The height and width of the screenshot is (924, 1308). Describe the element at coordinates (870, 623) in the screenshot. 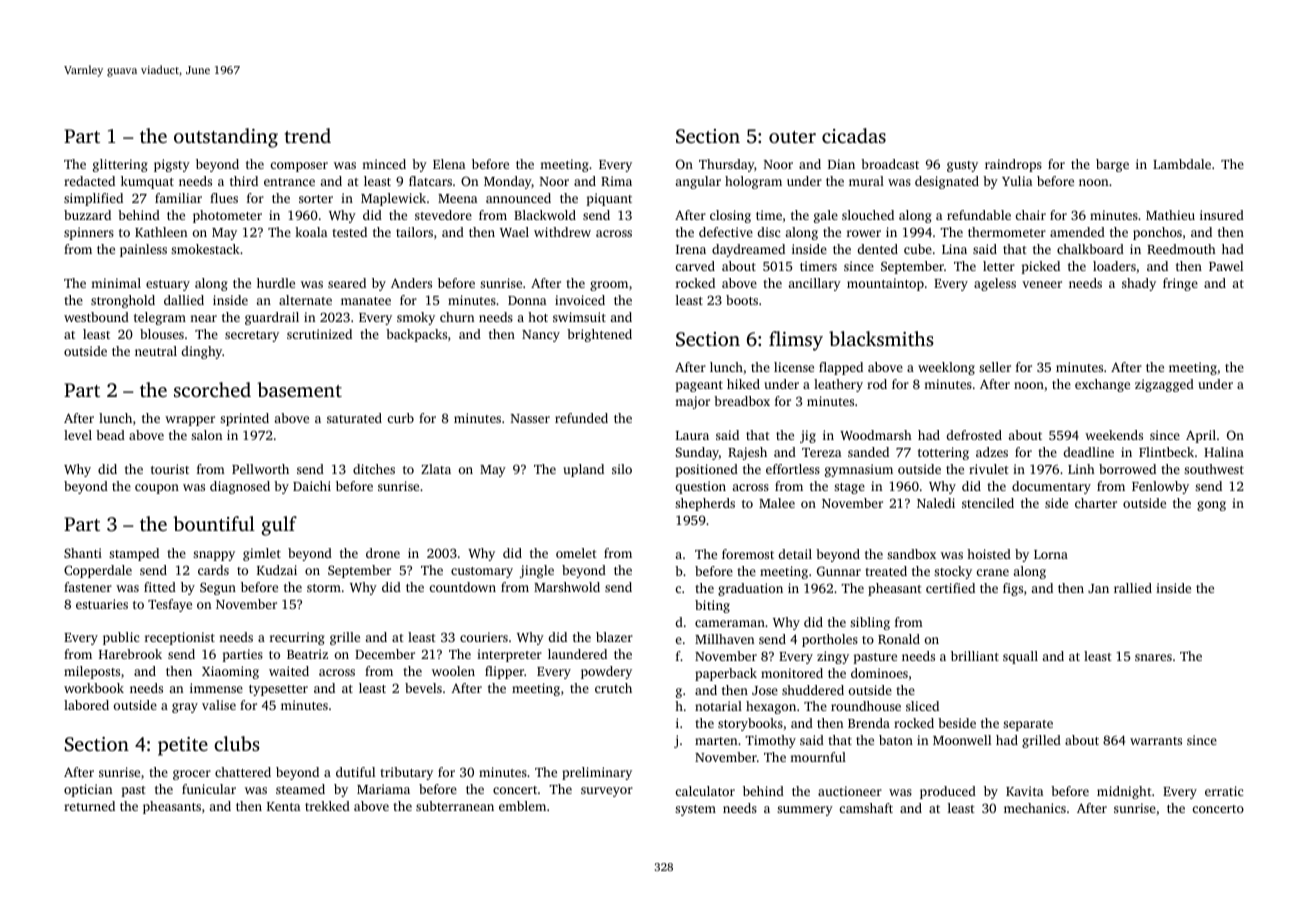

I see `sibling` at that location.
